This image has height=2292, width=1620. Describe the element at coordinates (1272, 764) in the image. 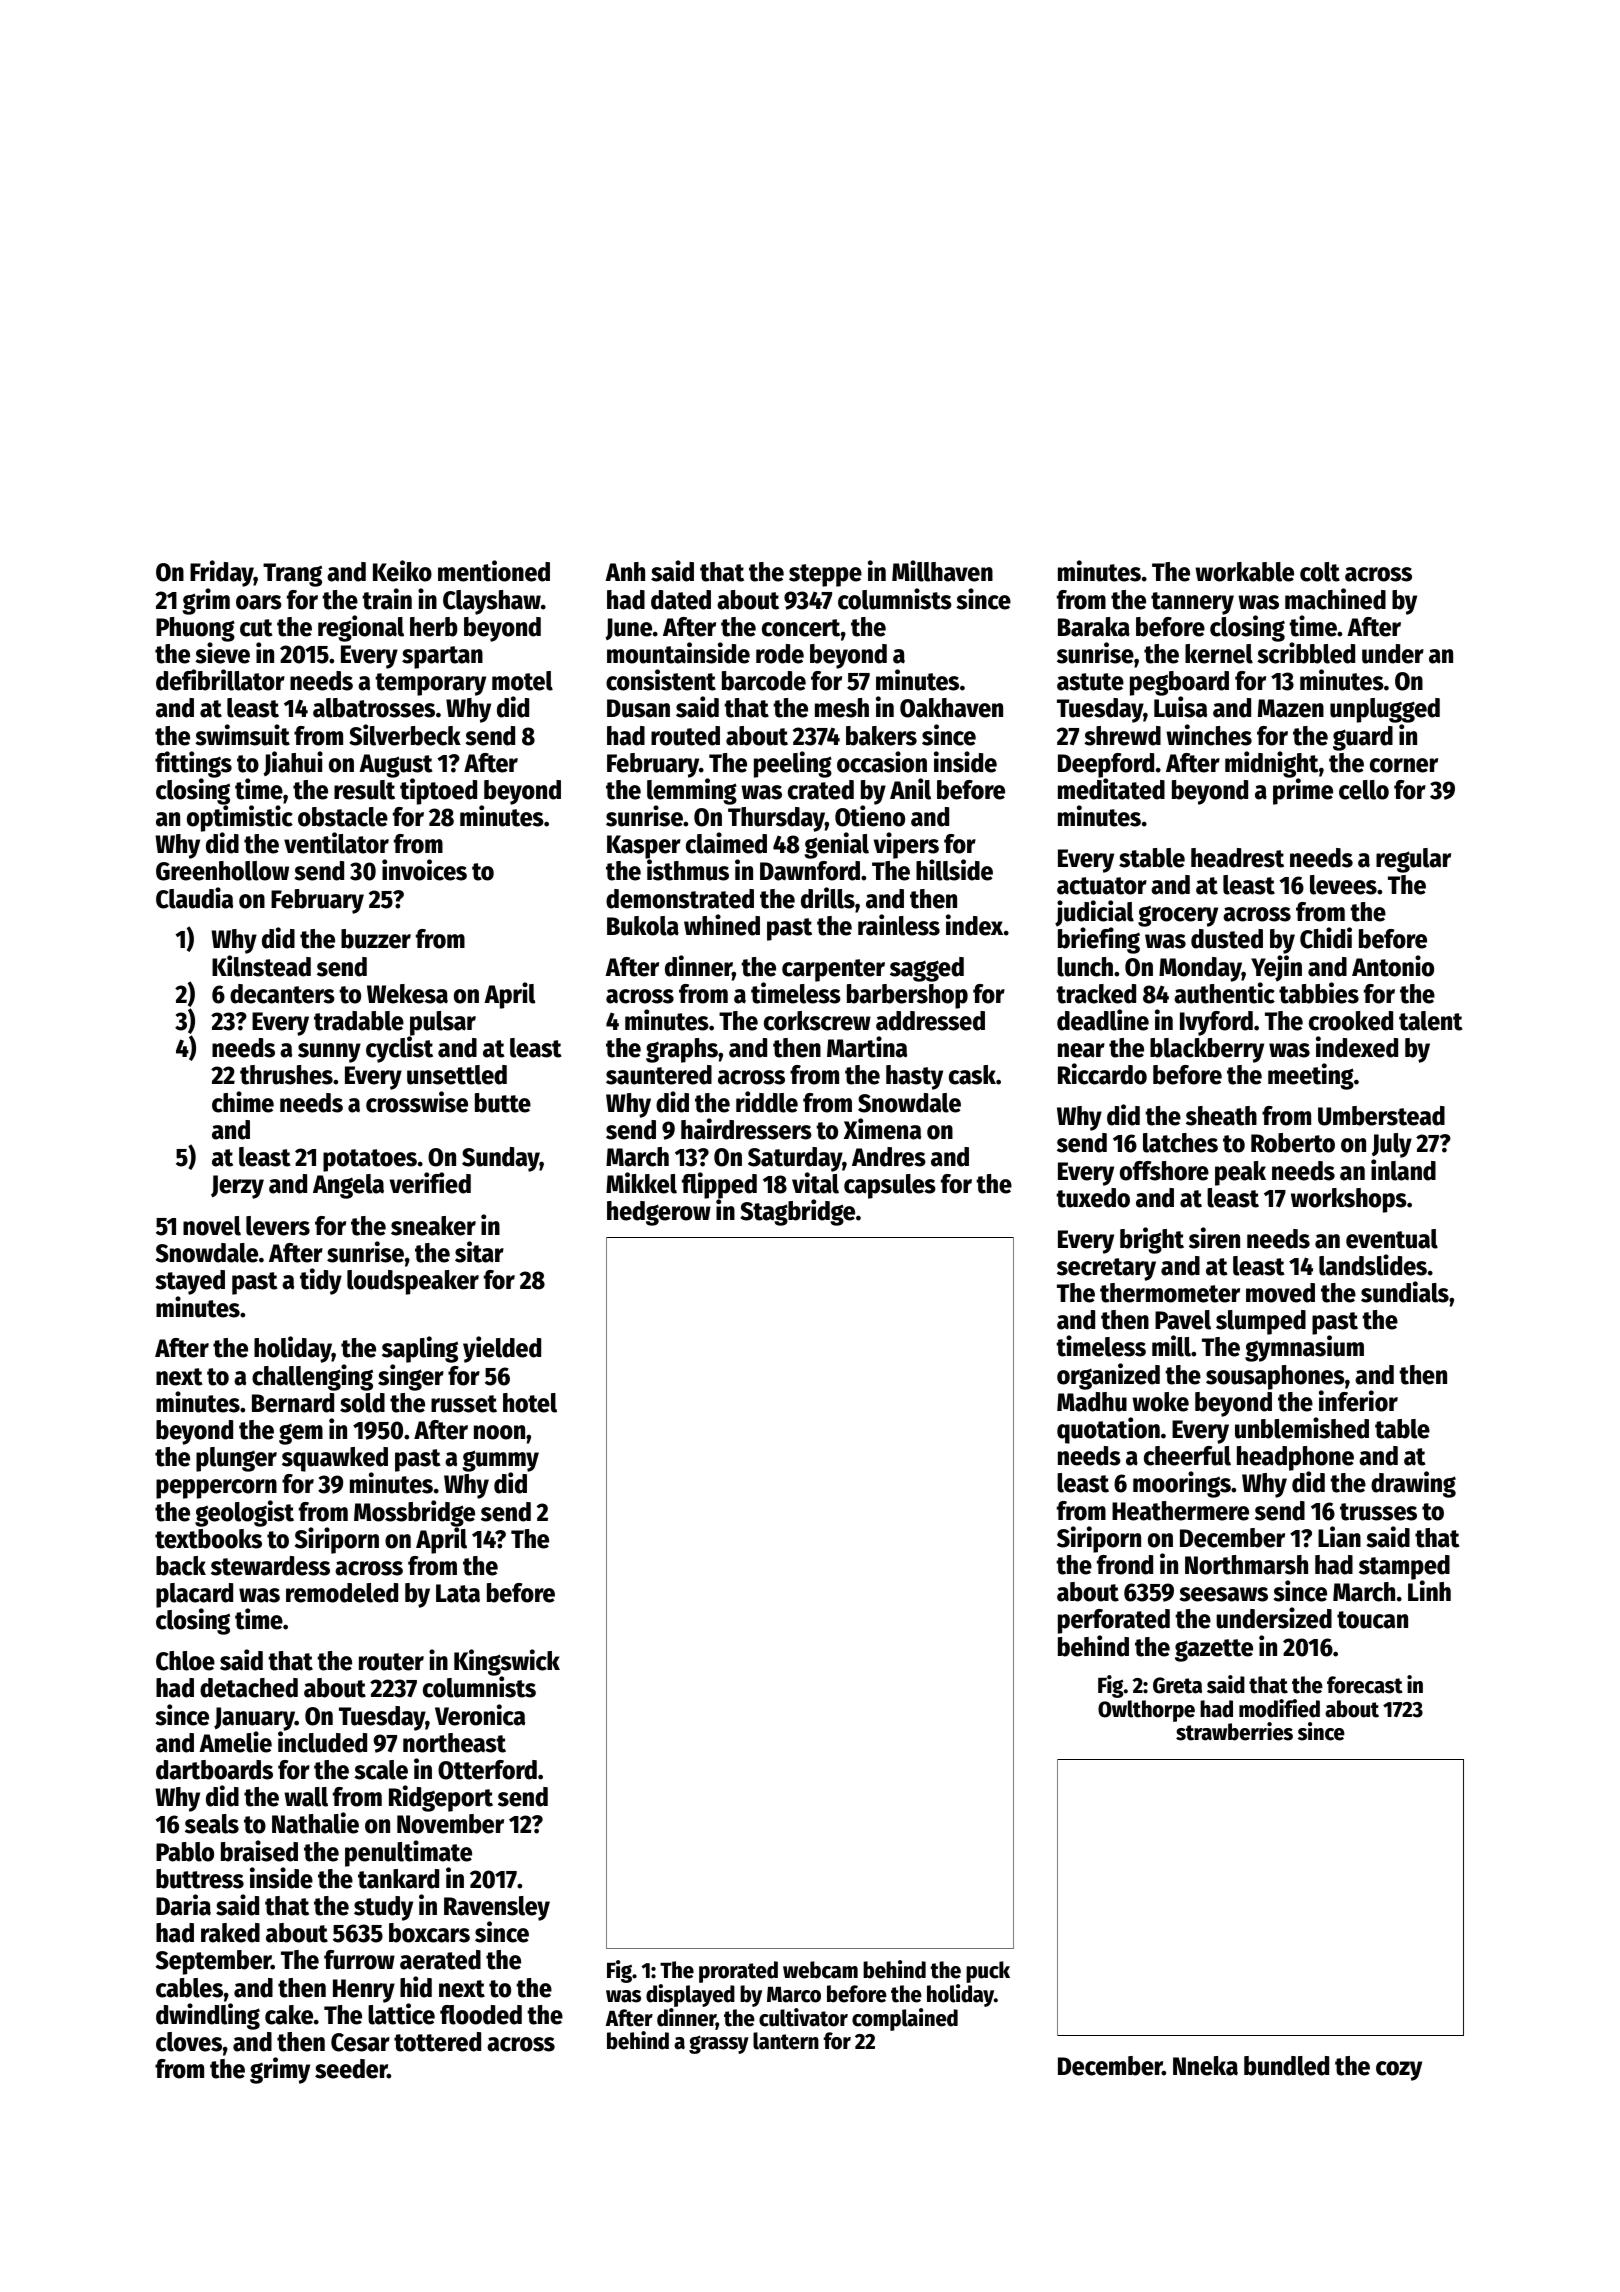

I see `midnight` at that location.
